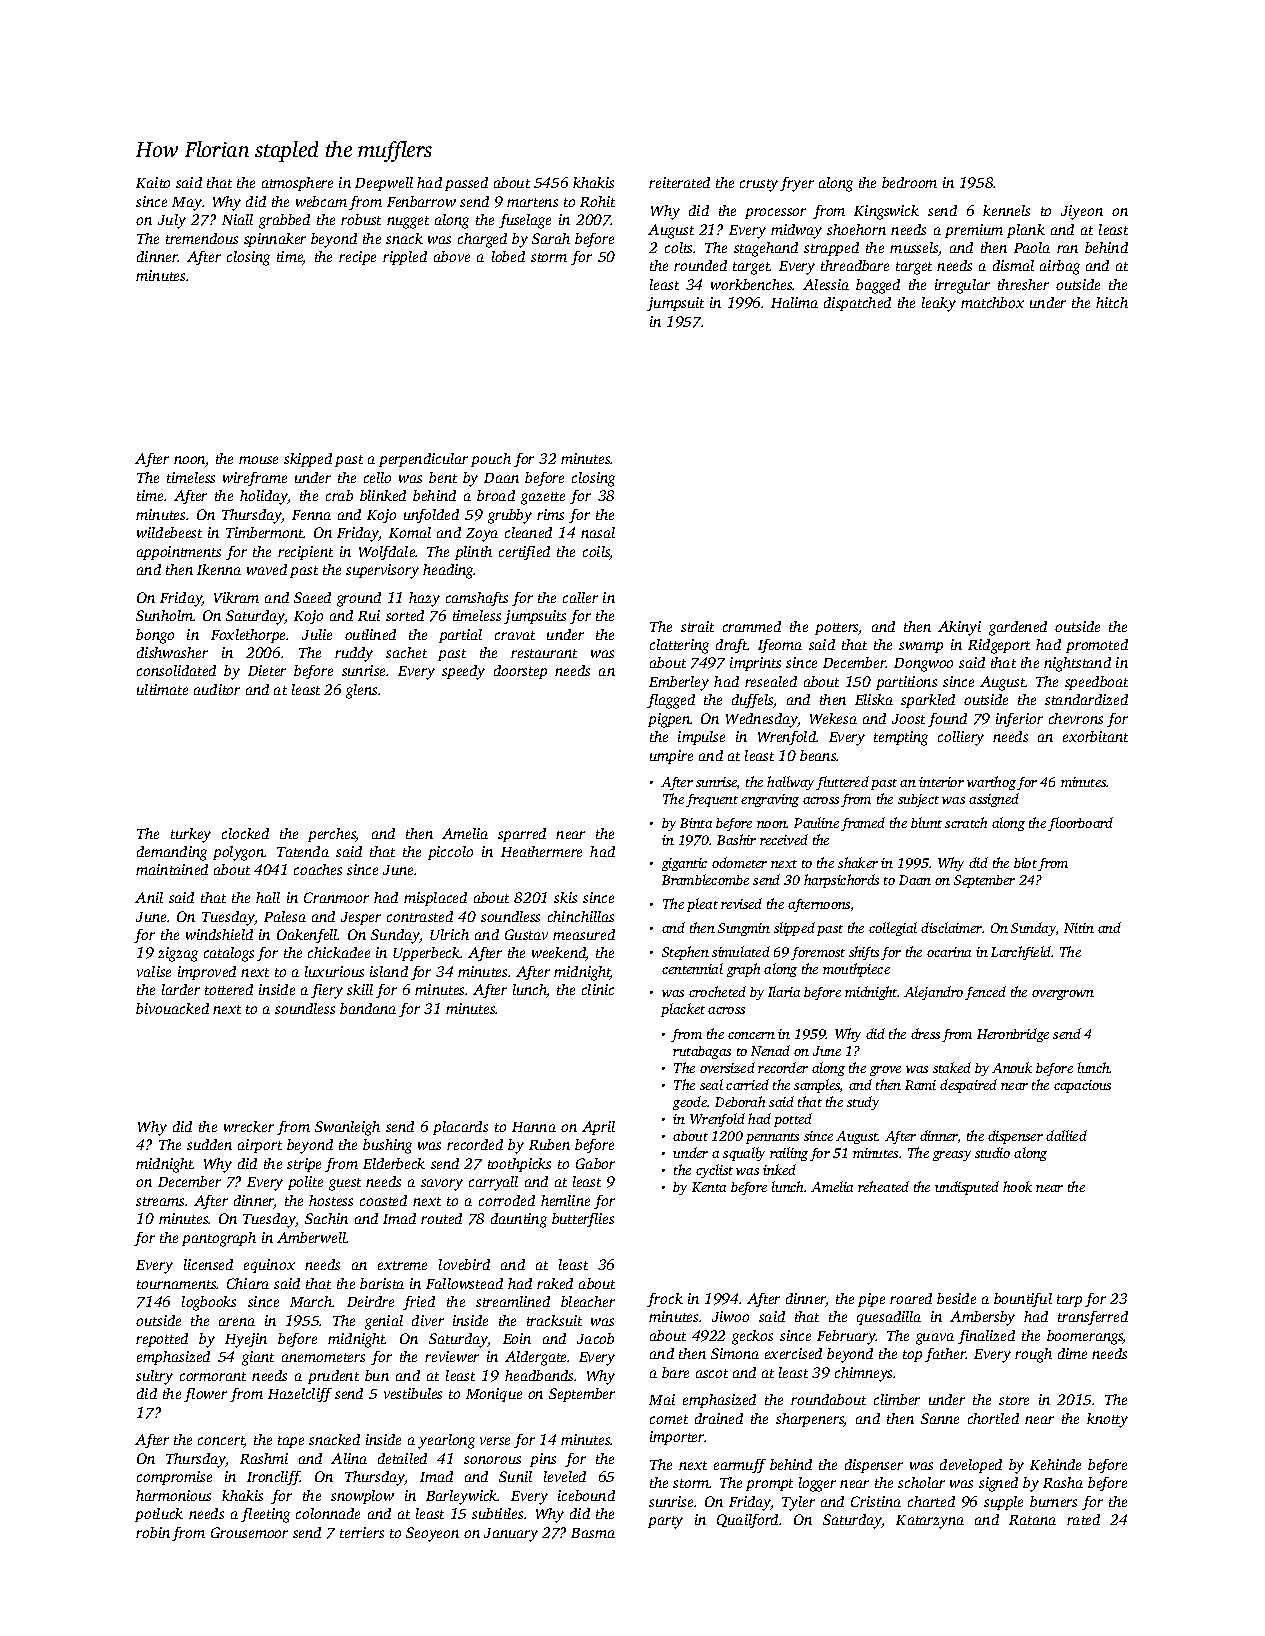 Image resolution: width=1265 pixels, height=1636 pixels. I want to click on bedroom, so click(909, 182).
